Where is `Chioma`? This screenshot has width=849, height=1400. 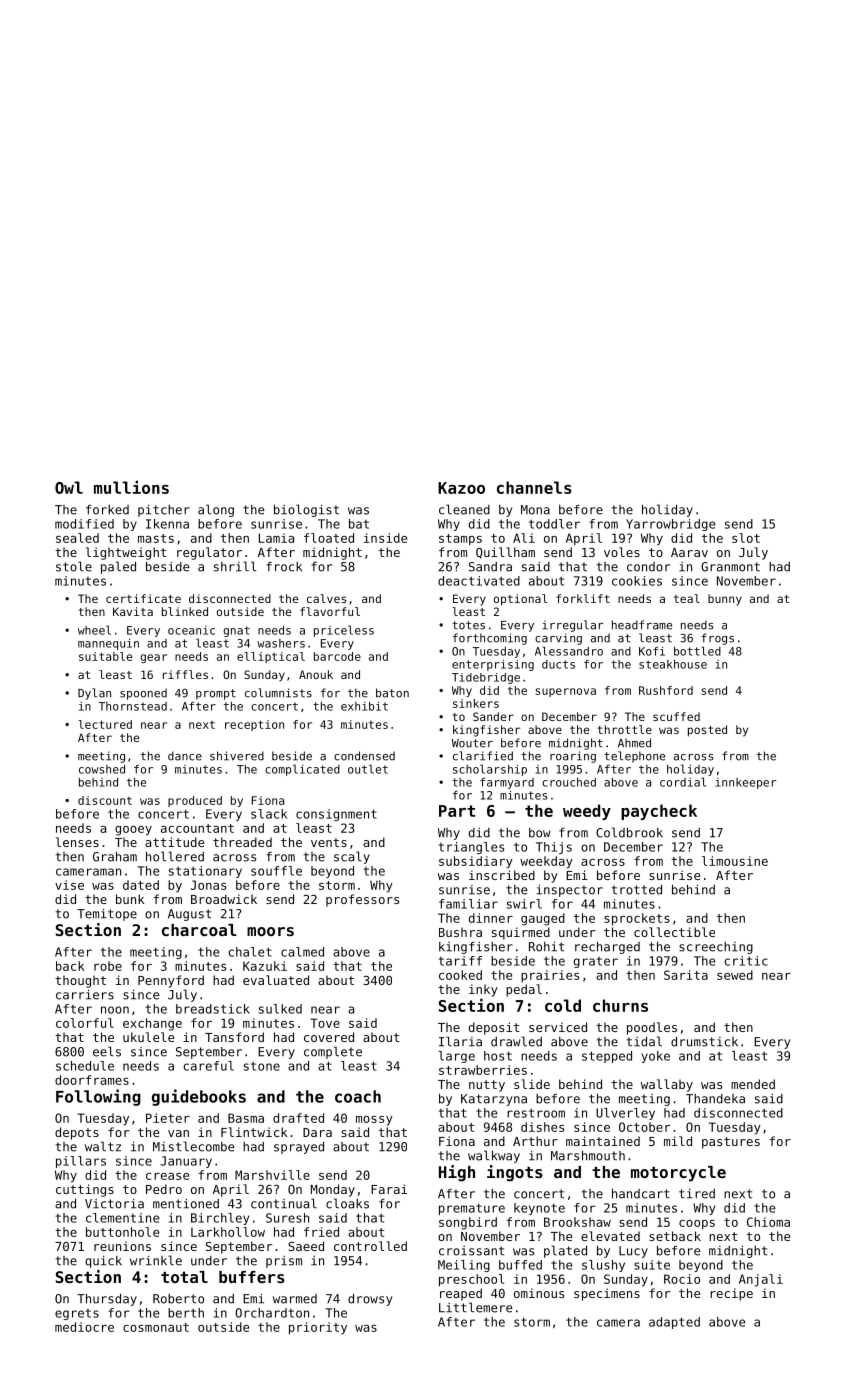
Chioma is located at coordinates (768, 1222).
